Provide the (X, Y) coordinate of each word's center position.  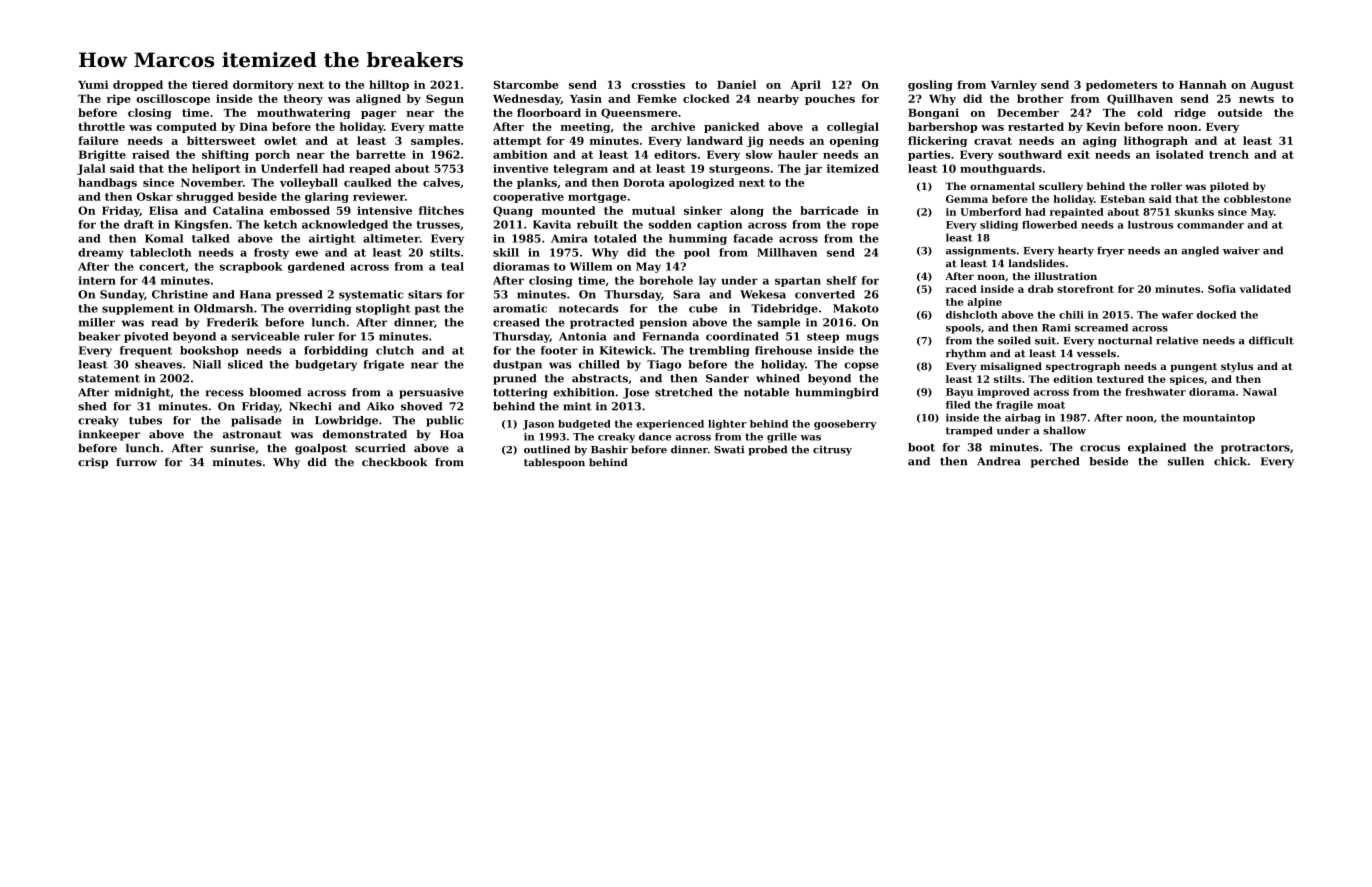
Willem (591, 266)
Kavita (552, 224)
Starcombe (526, 84)
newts (1256, 99)
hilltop (389, 85)
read (165, 322)
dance (655, 436)
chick (1230, 461)
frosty (271, 253)
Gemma (967, 199)
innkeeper (109, 435)
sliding (999, 226)
